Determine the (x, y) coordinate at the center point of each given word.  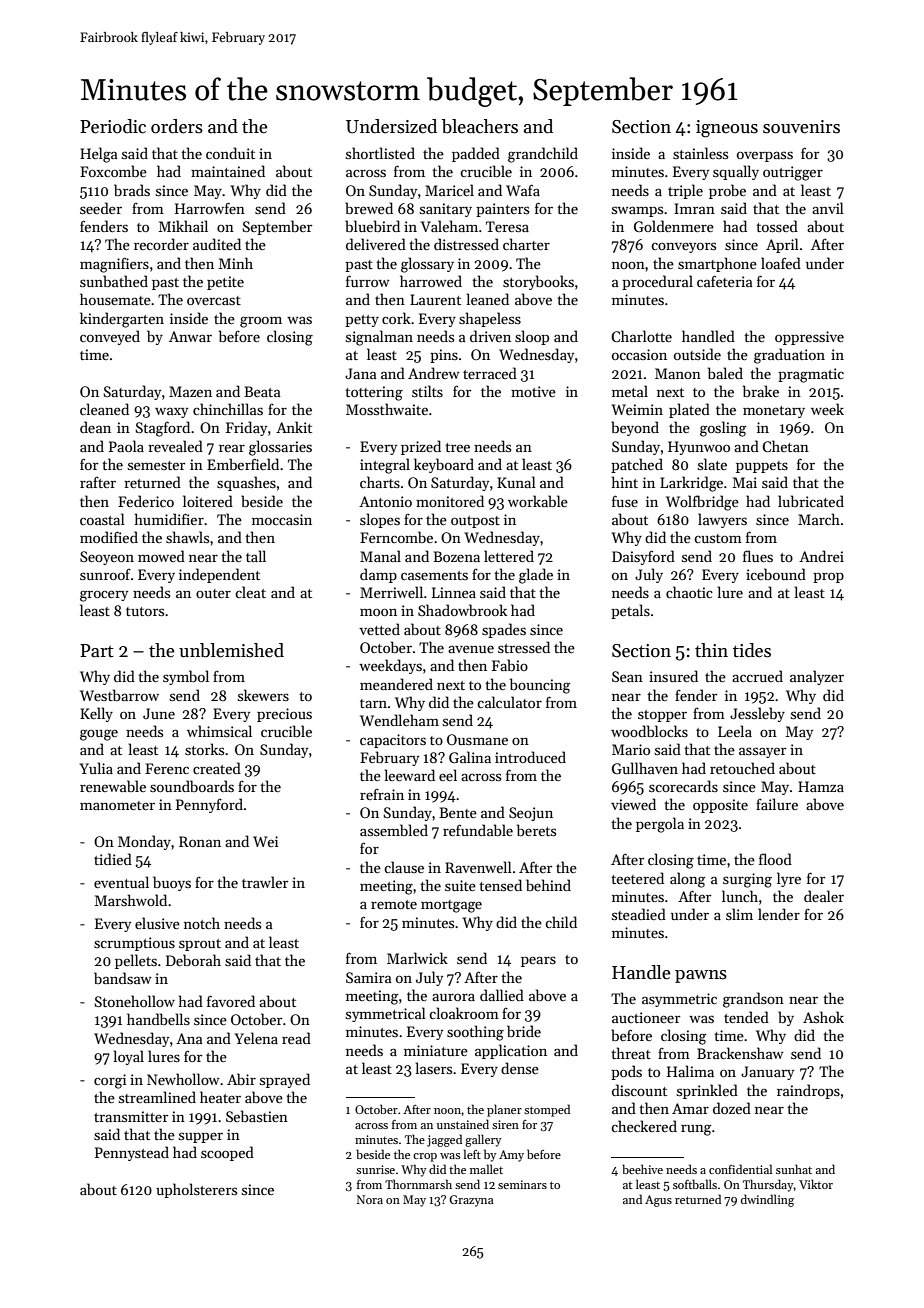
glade (536, 576)
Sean (627, 676)
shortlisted (380, 153)
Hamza (821, 786)
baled (725, 373)
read (296, 1038)
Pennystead (132, 1153)
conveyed (110, 337)
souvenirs (801, 127)
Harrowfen (210, 208)
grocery (104, 596)
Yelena (256, 1038)
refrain (382, 794)
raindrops (808, 1091)
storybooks (538, 282)
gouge (99, 735)
